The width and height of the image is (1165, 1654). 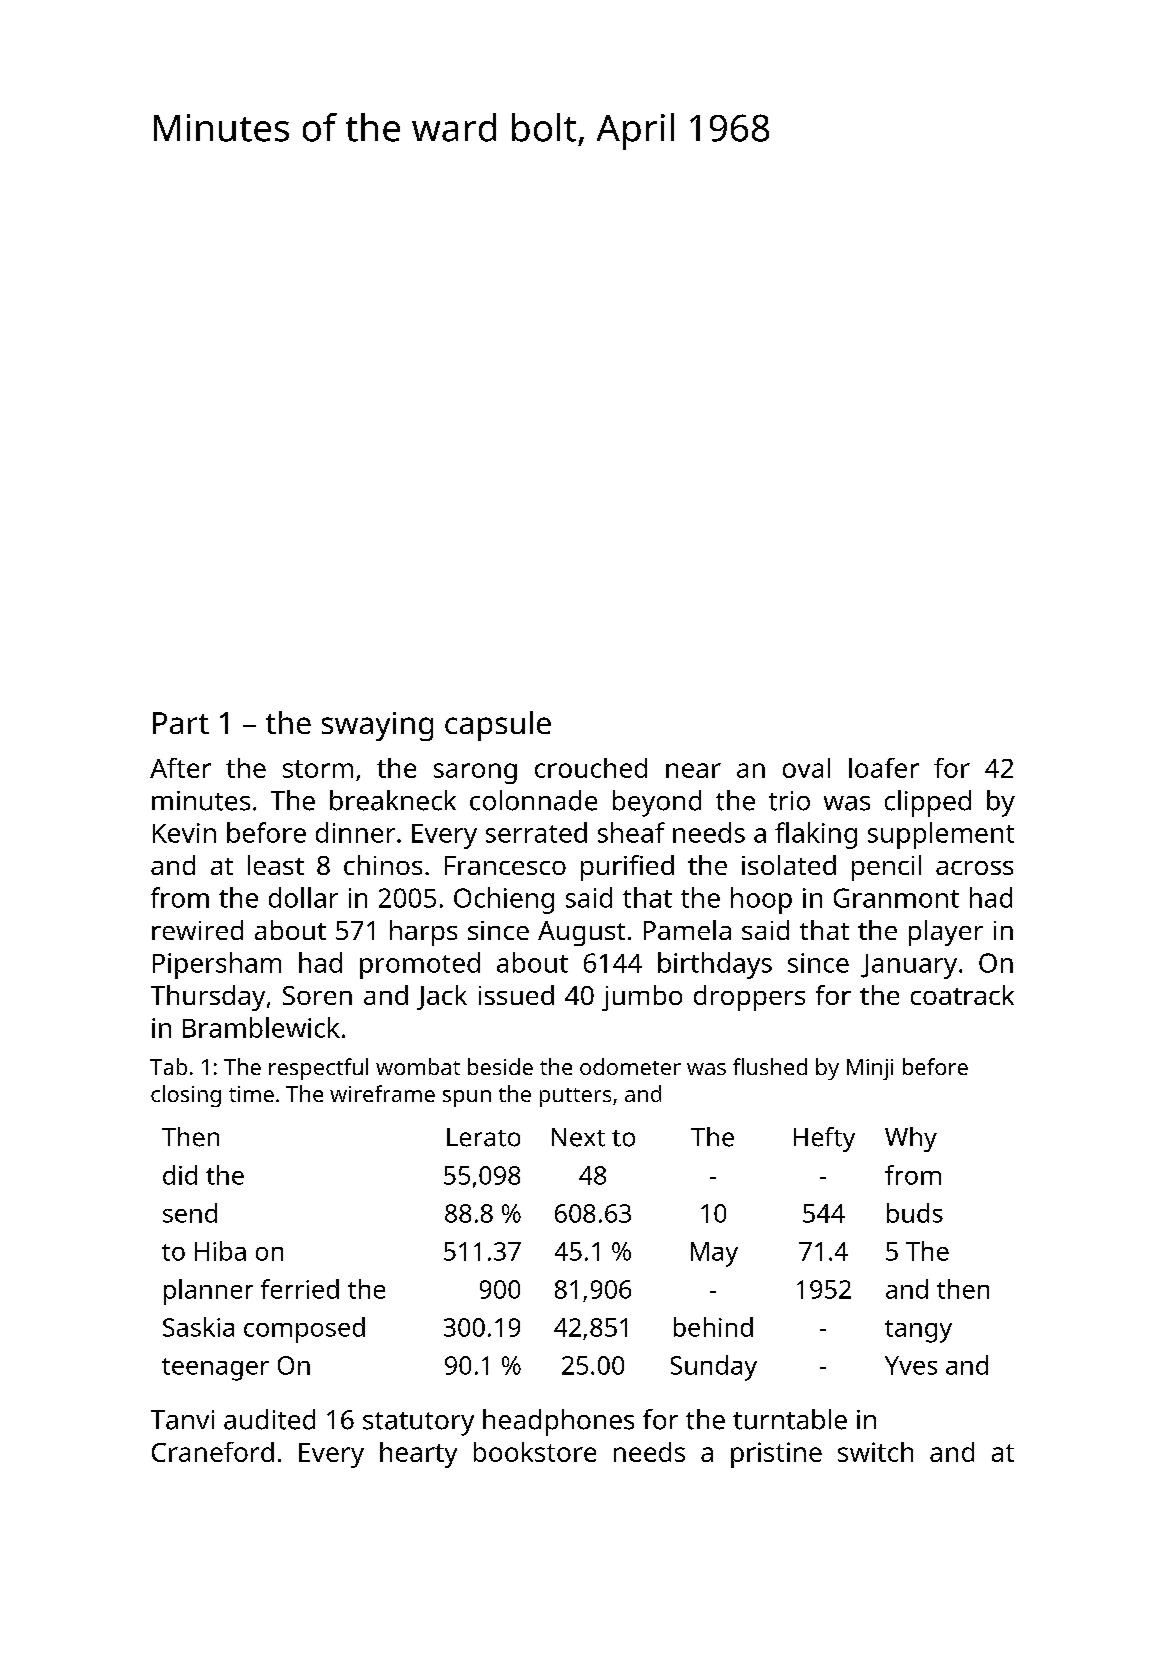 What do you see at coordinates (498, 726) in the image?
I see `capsule` at bounding box center [498, 726].
